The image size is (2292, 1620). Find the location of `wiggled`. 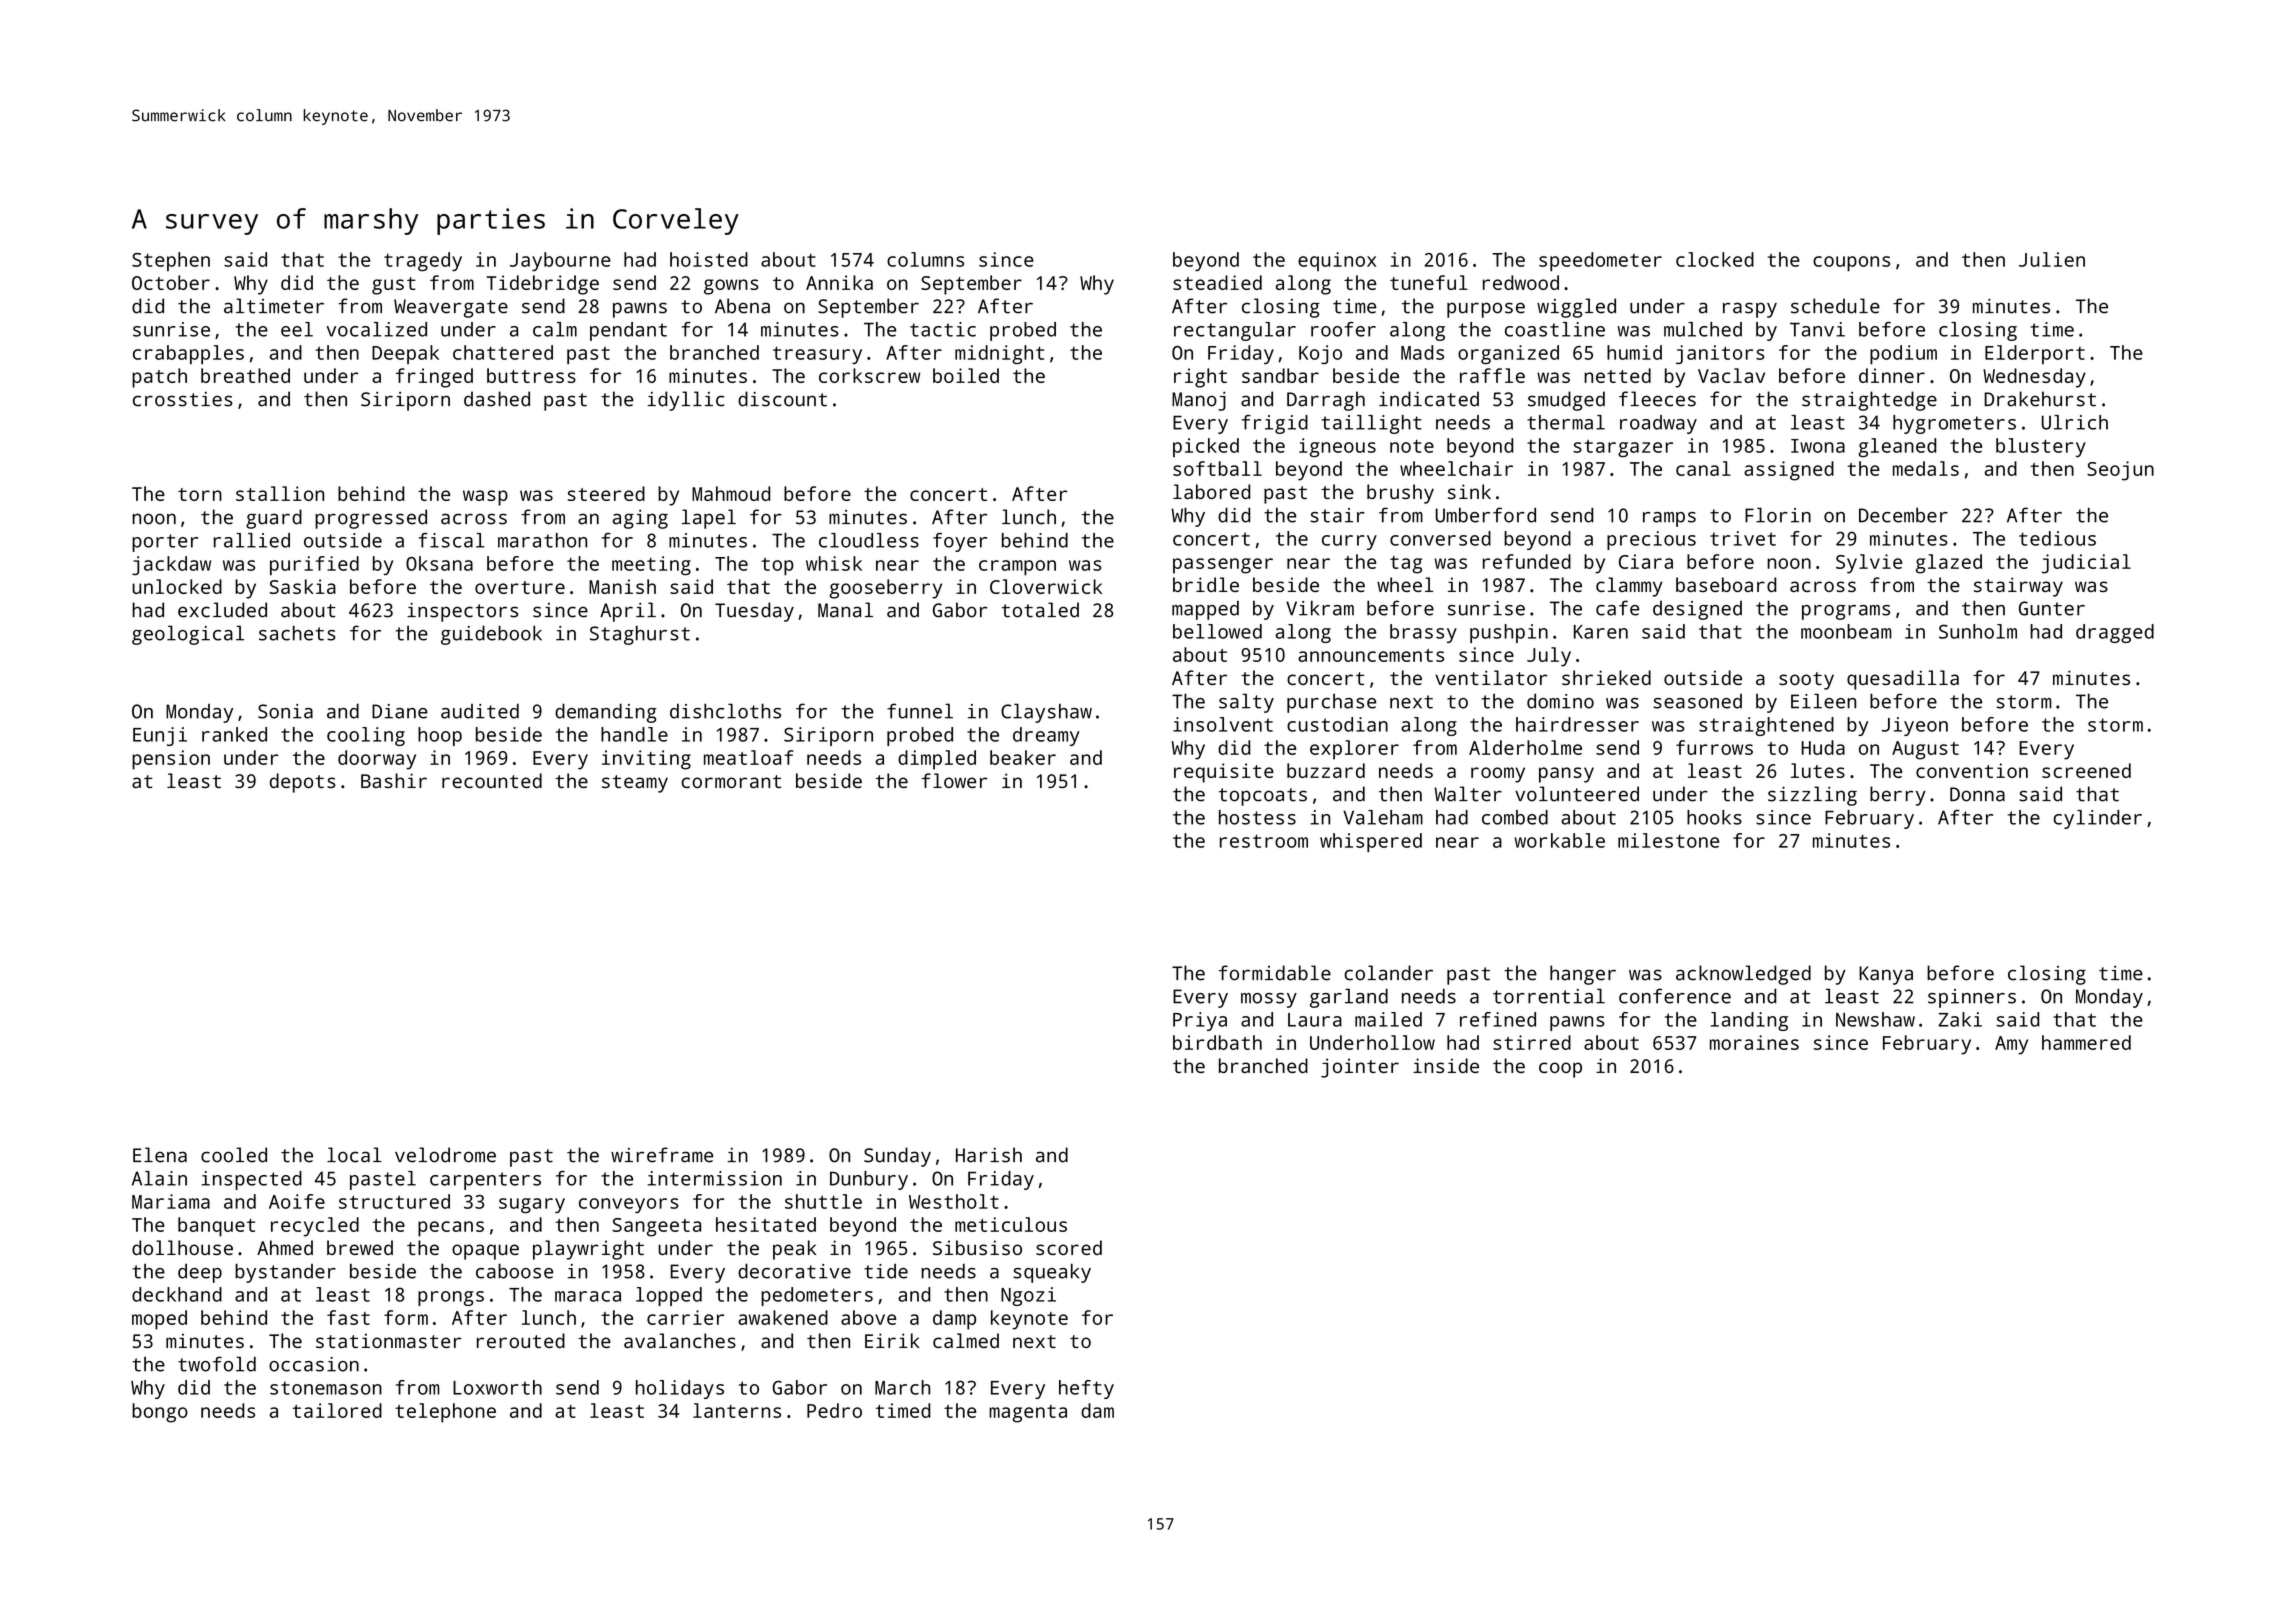

wiggled is located at coordinates (1576, 308).
